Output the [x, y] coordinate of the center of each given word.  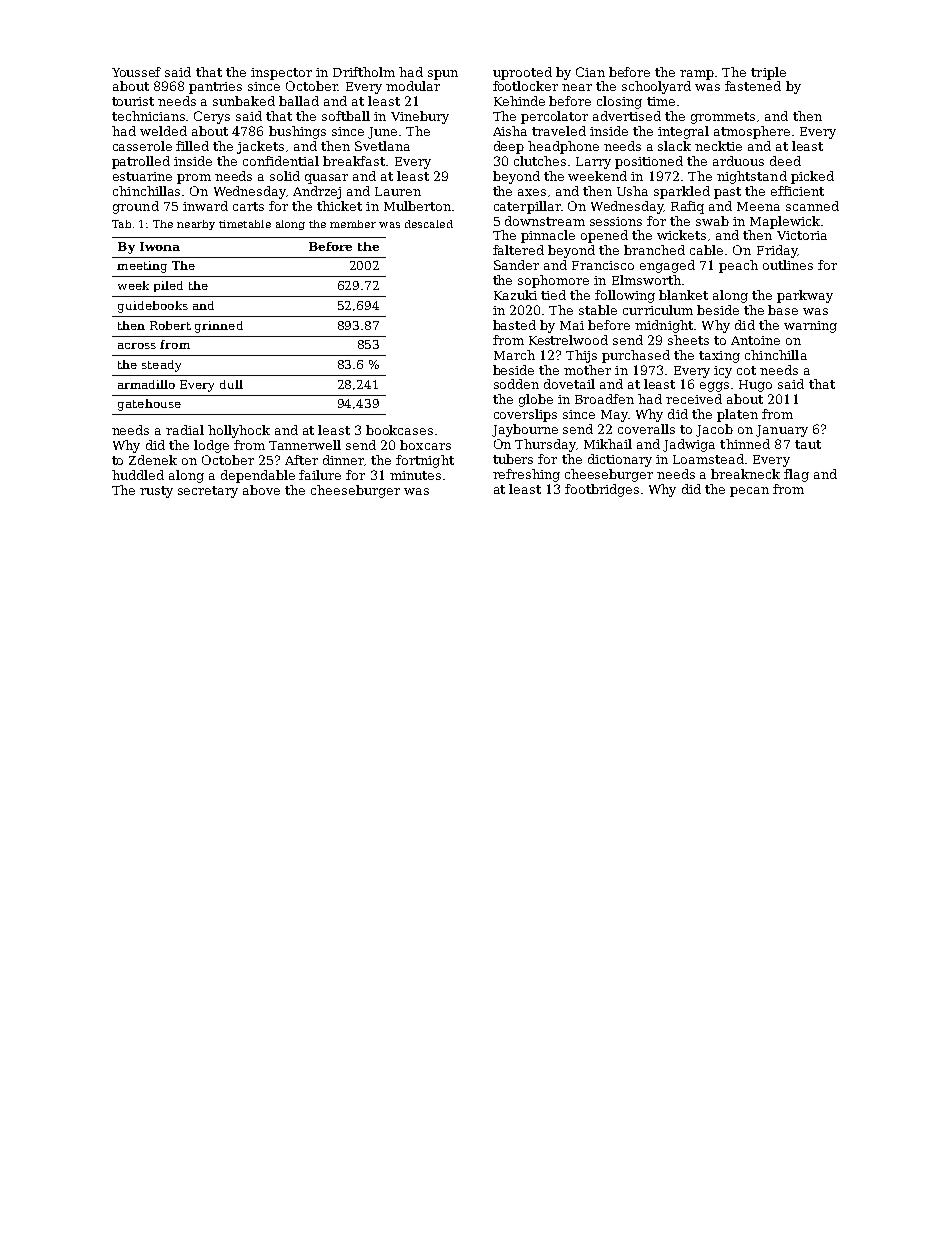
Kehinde [519, 101]
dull [231, 384]
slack [674, 146]
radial [185, 430]
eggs [714, 387]
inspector [281, 74]
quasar [326, 179]
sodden [516, 384]
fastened [753, 86]
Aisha [510, 131]
